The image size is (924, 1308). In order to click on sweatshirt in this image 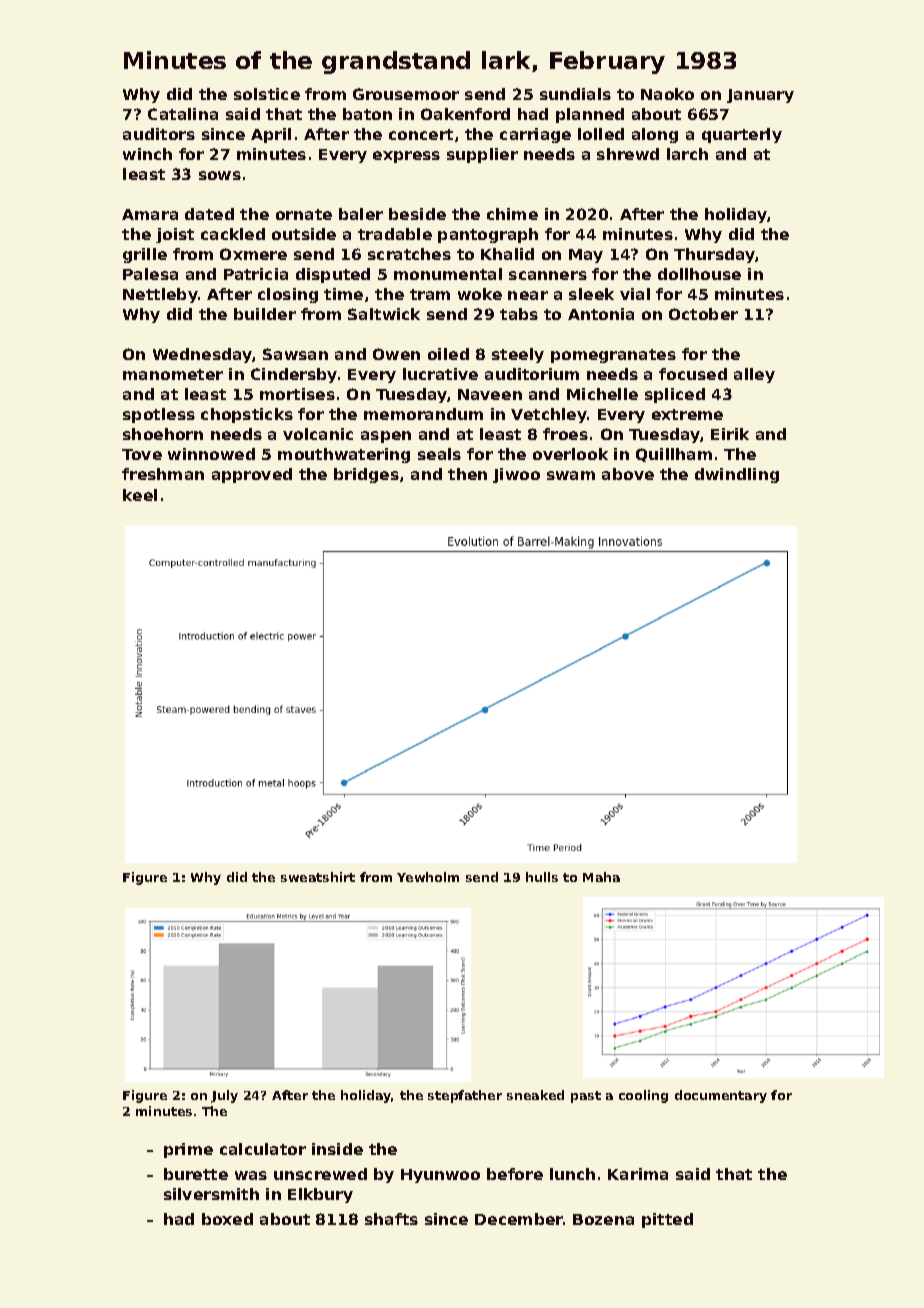, I will do `click(318, 877)`.
